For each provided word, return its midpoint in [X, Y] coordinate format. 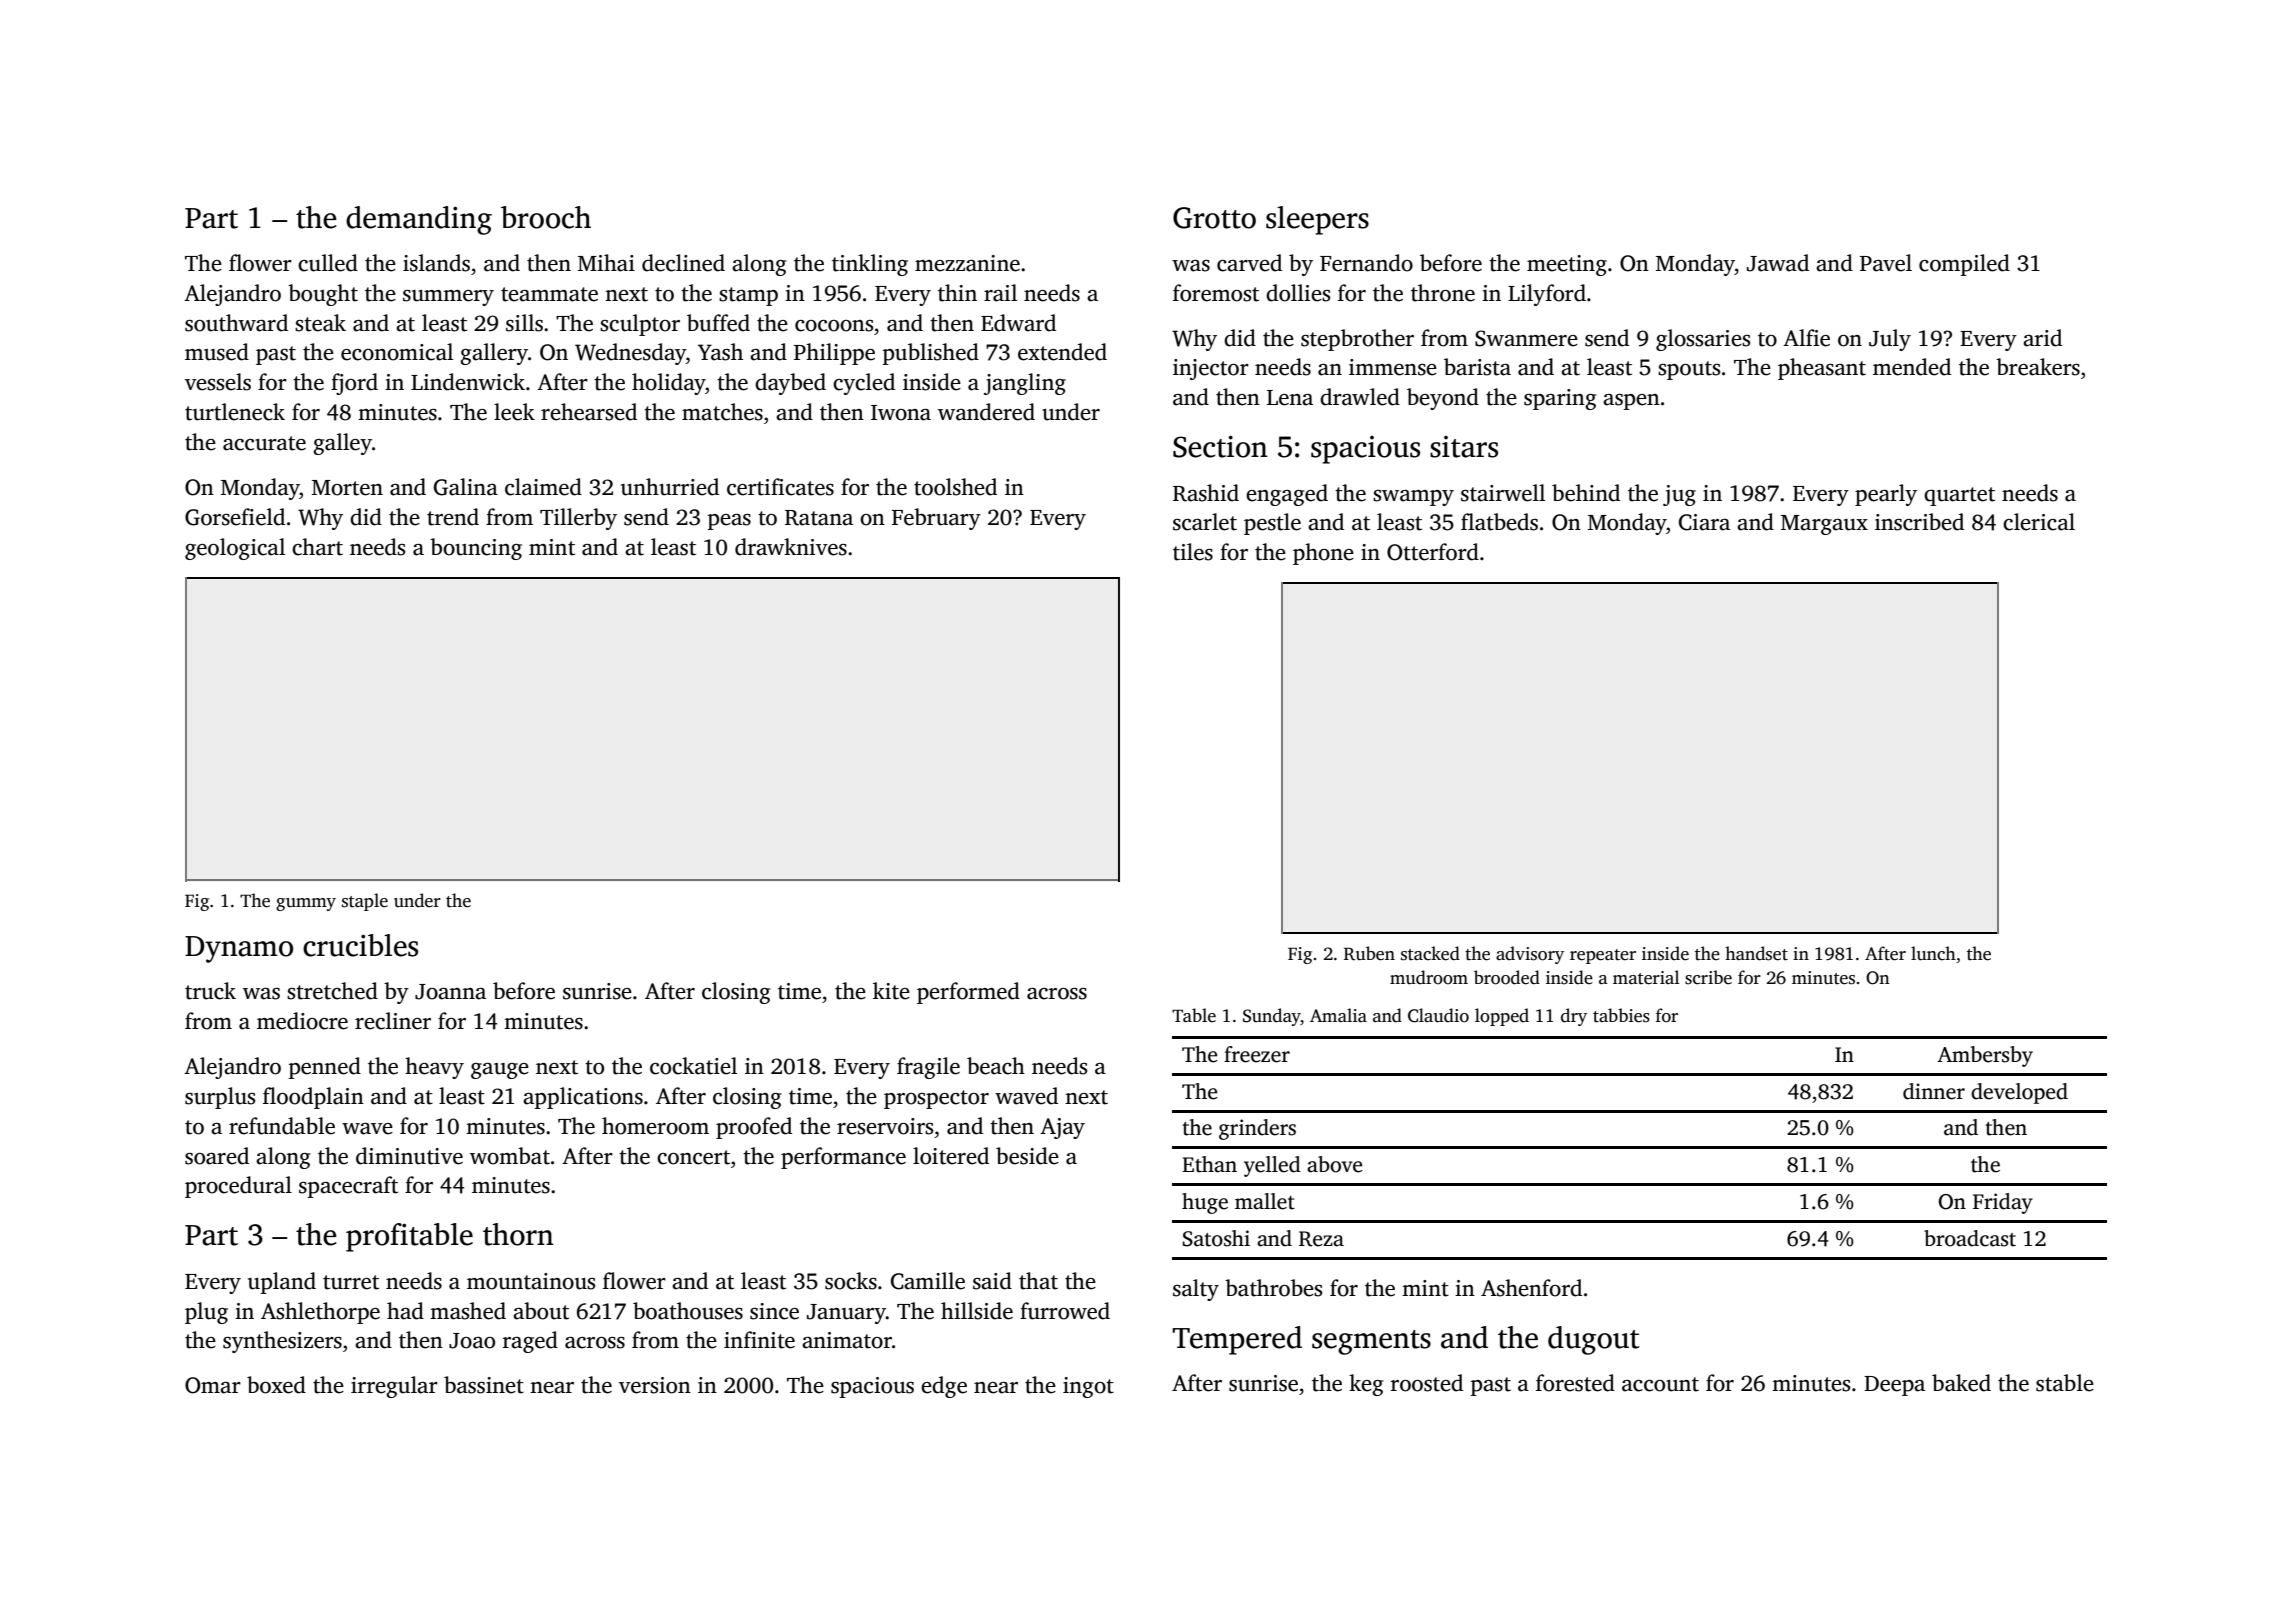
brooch [546, 217]
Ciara [1704, 522]
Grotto [1214, 218]
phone [1323, 554]
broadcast [1970, 1238]
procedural [238, 1187]
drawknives [791, 547]
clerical [2039, 522]
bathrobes [1273, 1288]
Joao [472, 1341]
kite [891, 991]
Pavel [1886, 263]
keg [1366, 1385]
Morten [347, 488]
